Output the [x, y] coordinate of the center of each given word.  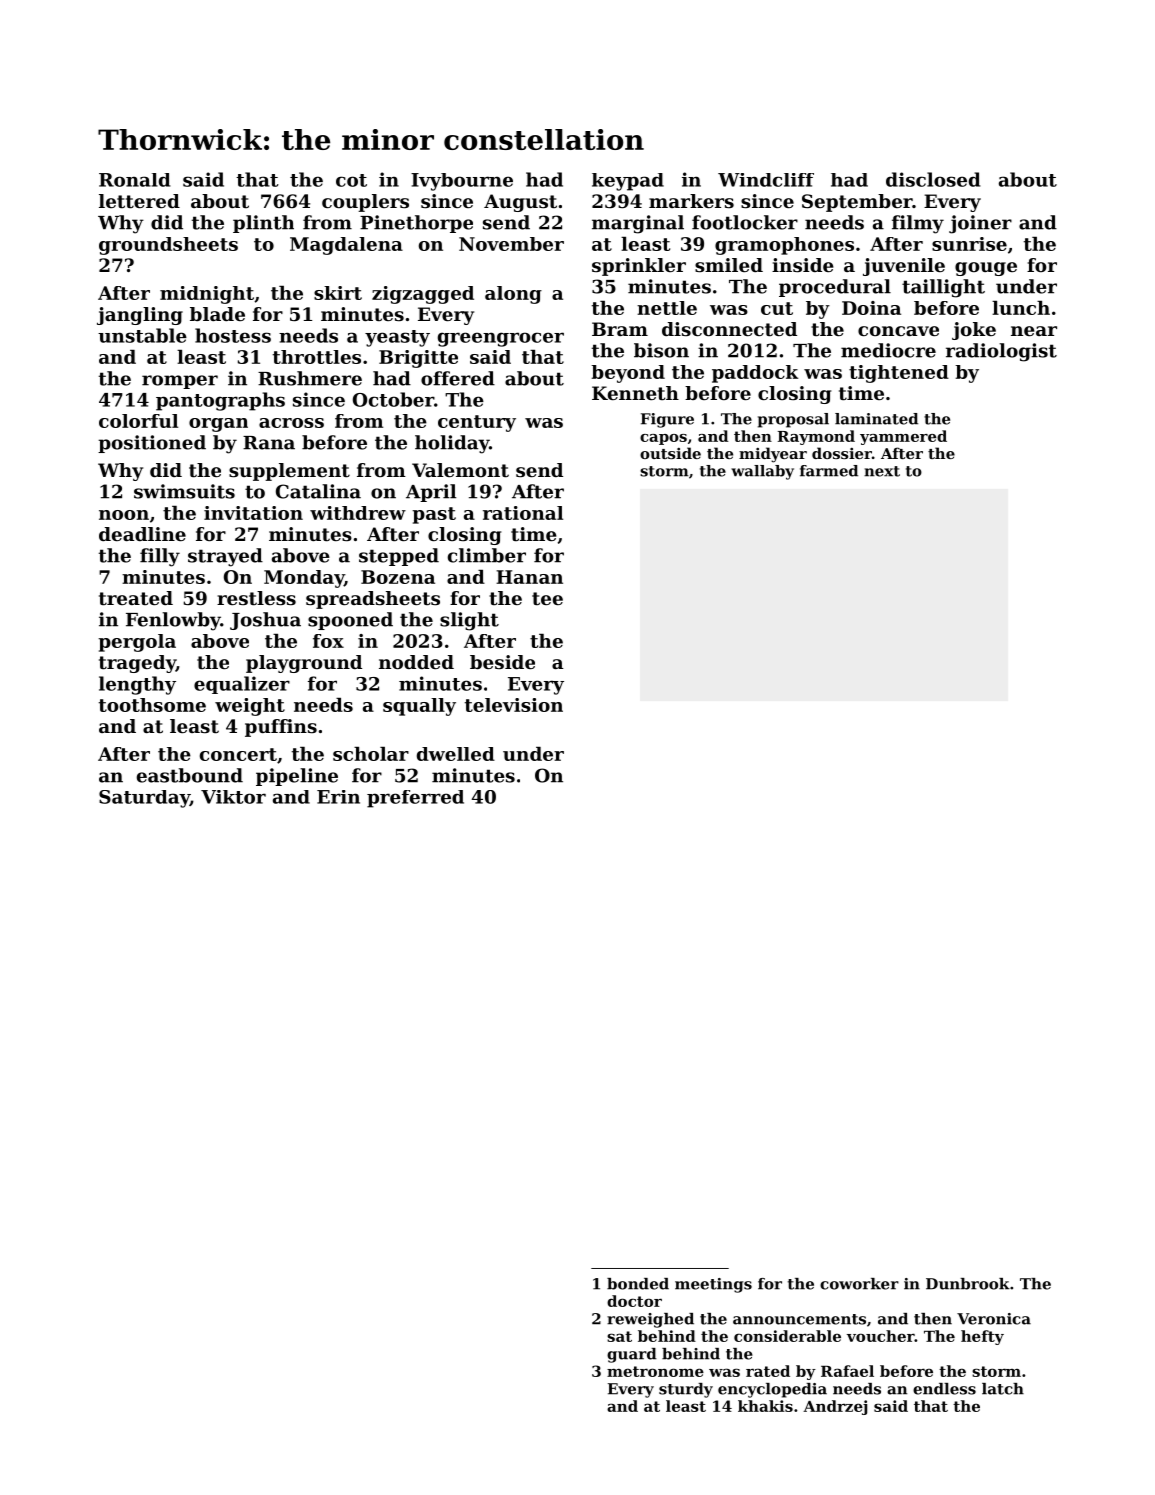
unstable [142, 335]
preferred [415, 799]
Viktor [233, 797]
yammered [903, 437]
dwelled [456, 754]
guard [632, 1355]
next [882, 471]
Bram [620, 329]
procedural [835, 288]
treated [136, 598]
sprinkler [639, 267]
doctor [634, 1301]
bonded [638, 1284]
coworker [859, 1284]
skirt [338, 293]
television [514, 705]
